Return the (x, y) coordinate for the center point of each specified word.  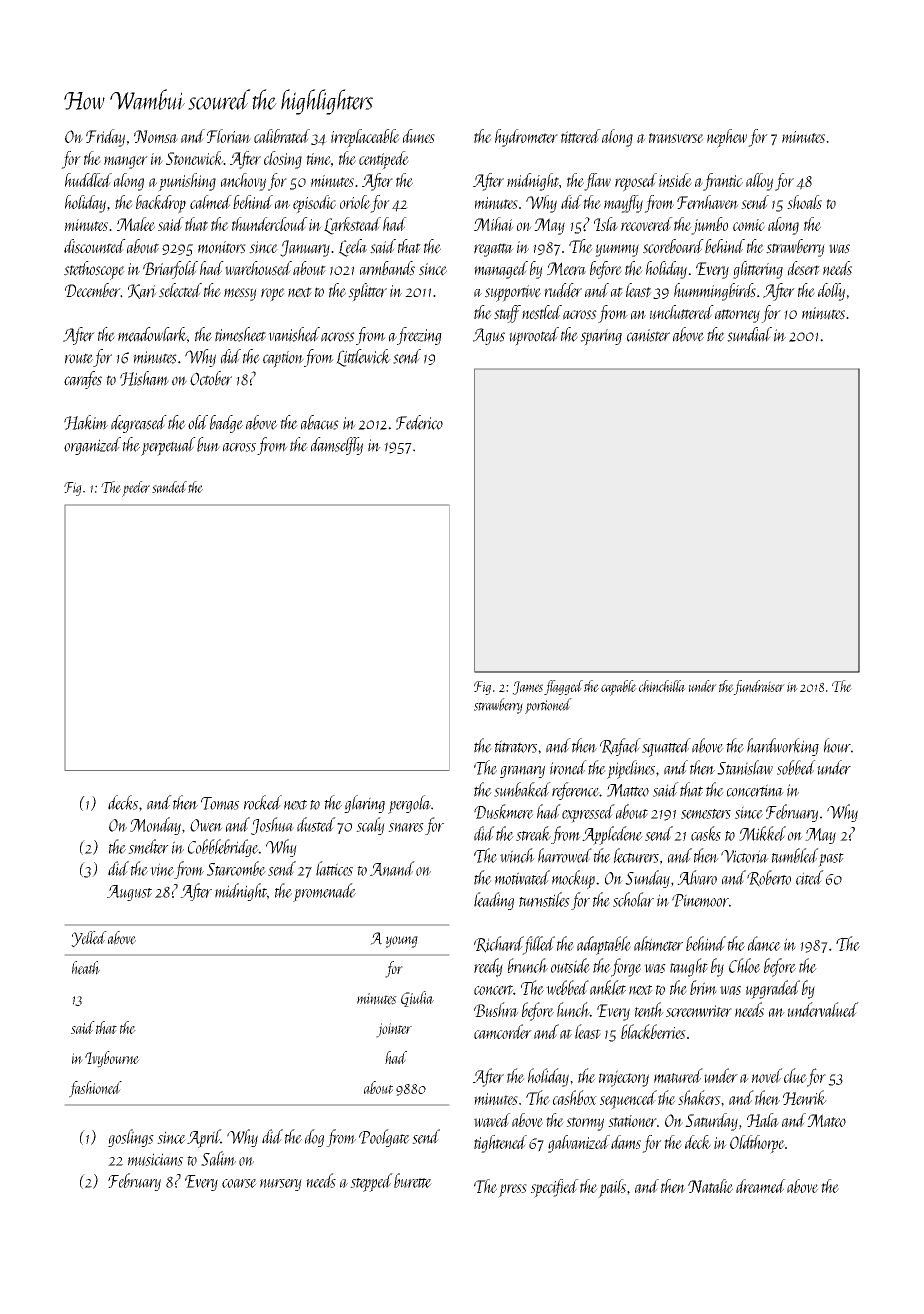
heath (86, 968)
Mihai (494, 224)
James (527, 688)
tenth (649, 1009)
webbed (567, 987)
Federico (419, 422)
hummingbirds (715, 292)
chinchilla (662, 686)
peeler (136, 489)
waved (492, 1120)
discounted (95, 246)
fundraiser (759, 687)
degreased (139, 424)
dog (314, 1138)
